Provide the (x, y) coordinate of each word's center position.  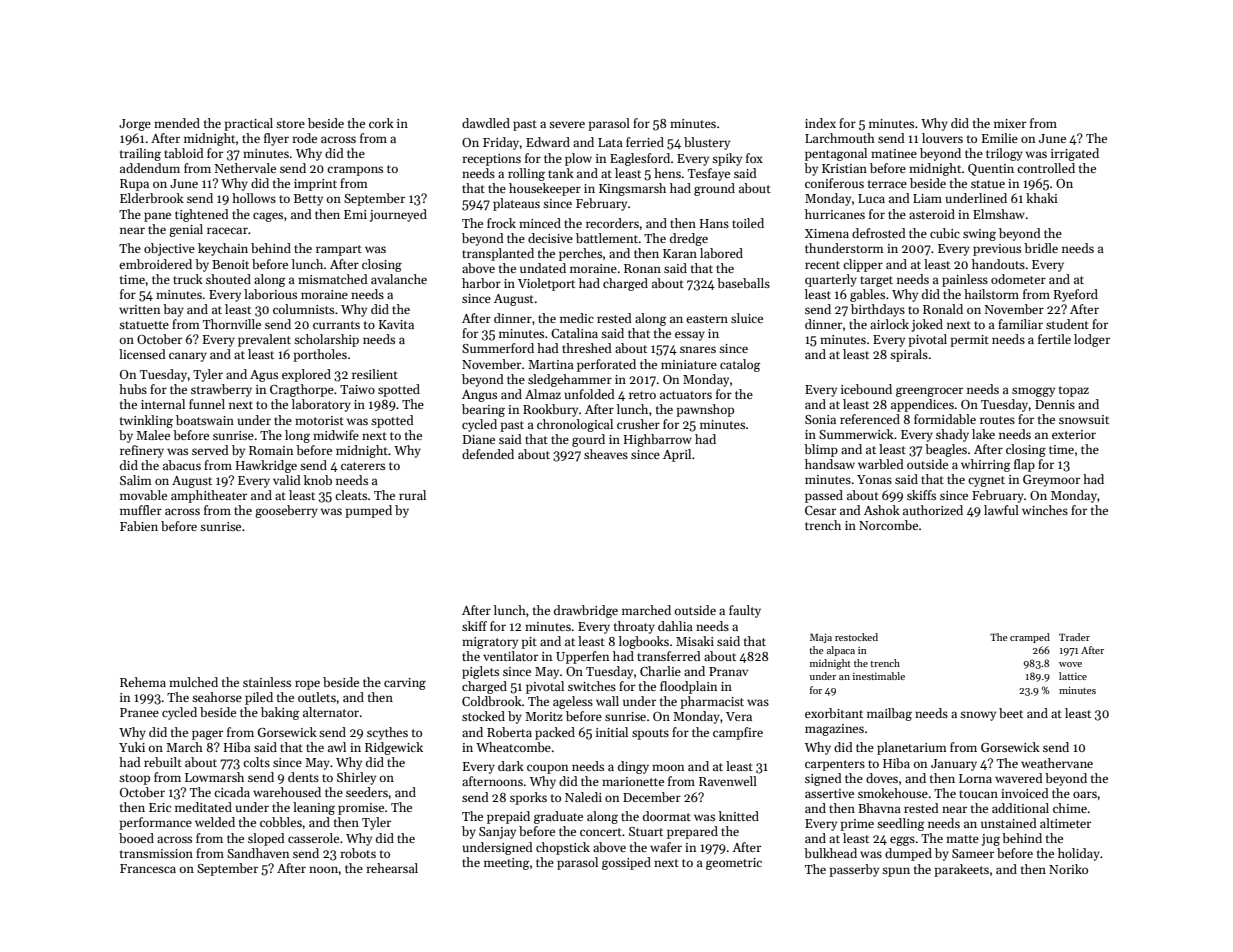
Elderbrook (152, 198)
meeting (507, 864)
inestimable (879, 676)
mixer (1010, 123)
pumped (368, 511)
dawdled (486, 123)
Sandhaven (258, 853)
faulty (745, 611)
